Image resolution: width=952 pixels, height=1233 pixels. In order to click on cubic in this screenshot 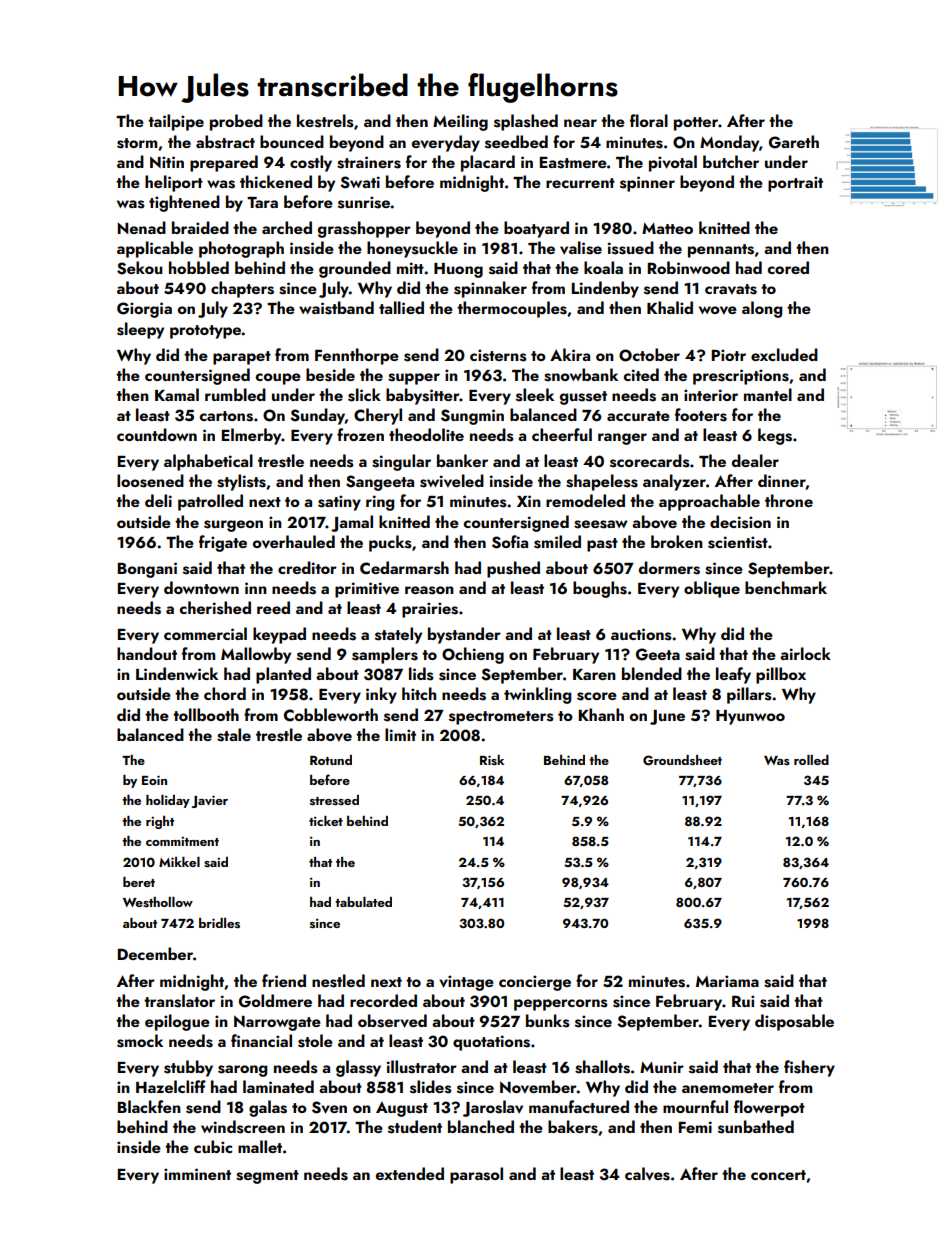, I will do `click(213, 1146)`.
